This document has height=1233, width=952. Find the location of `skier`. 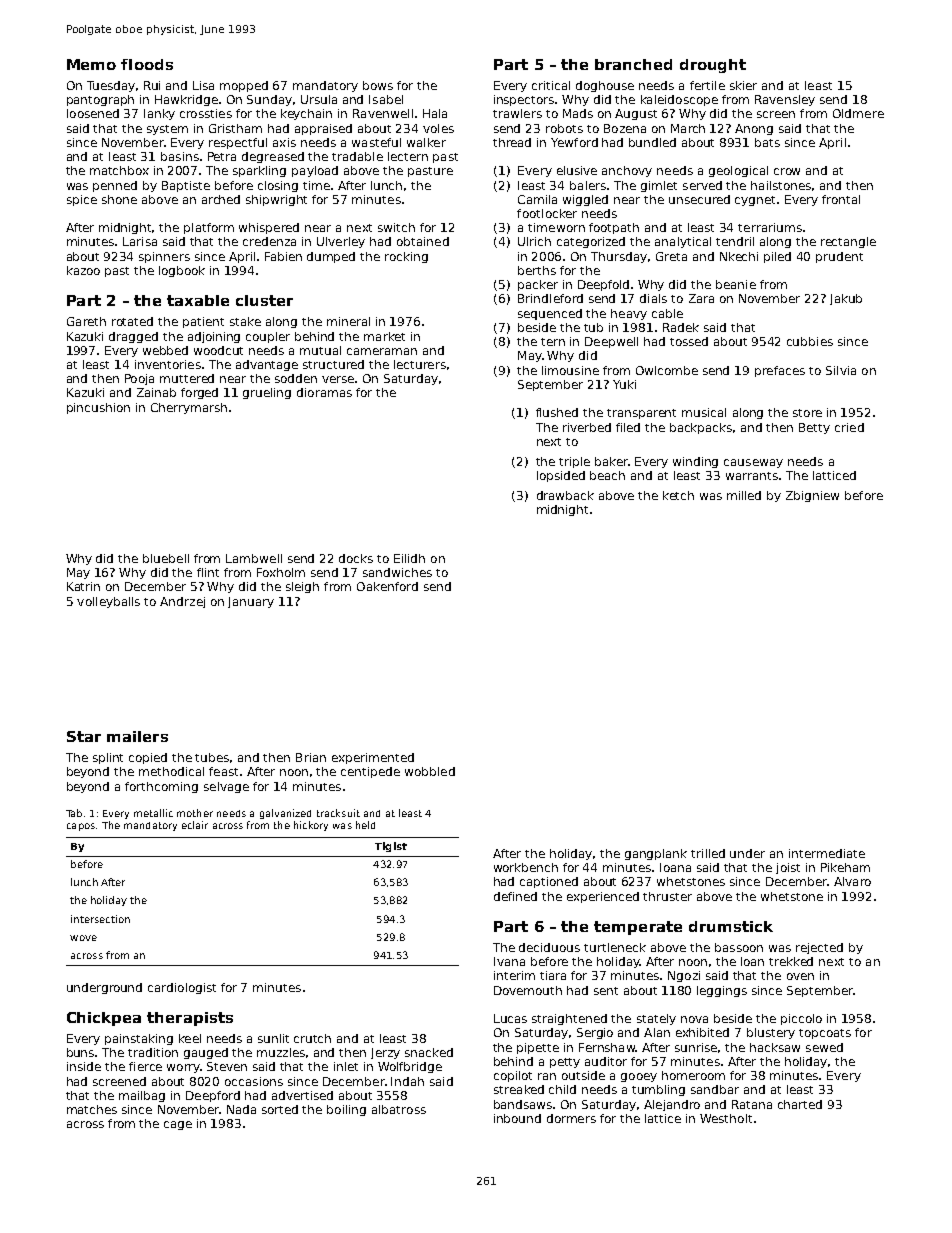

skier is located at coordinates (743, 85).
